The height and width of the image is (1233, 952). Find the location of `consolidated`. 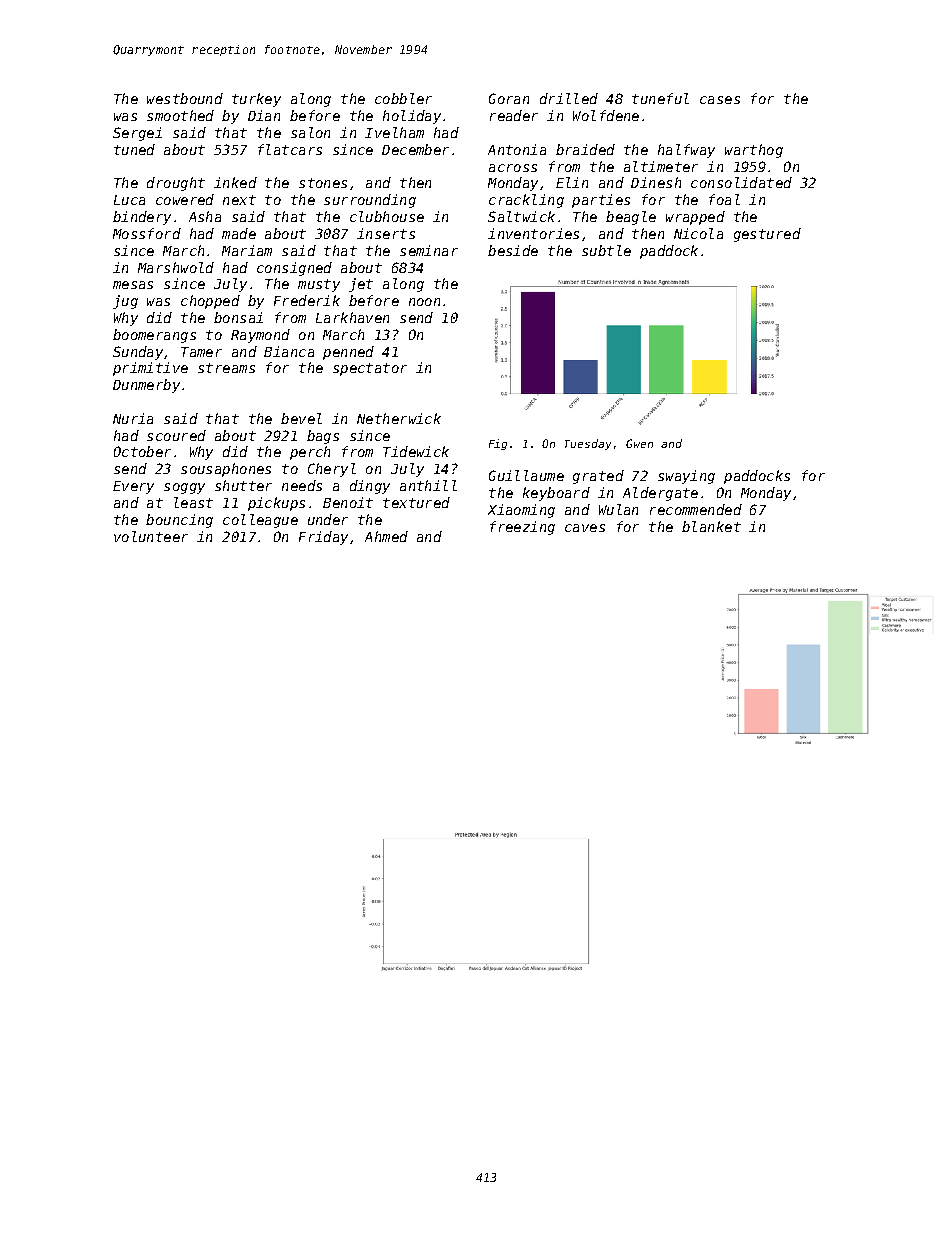

consolidated is located at coordinates (741, 182).
